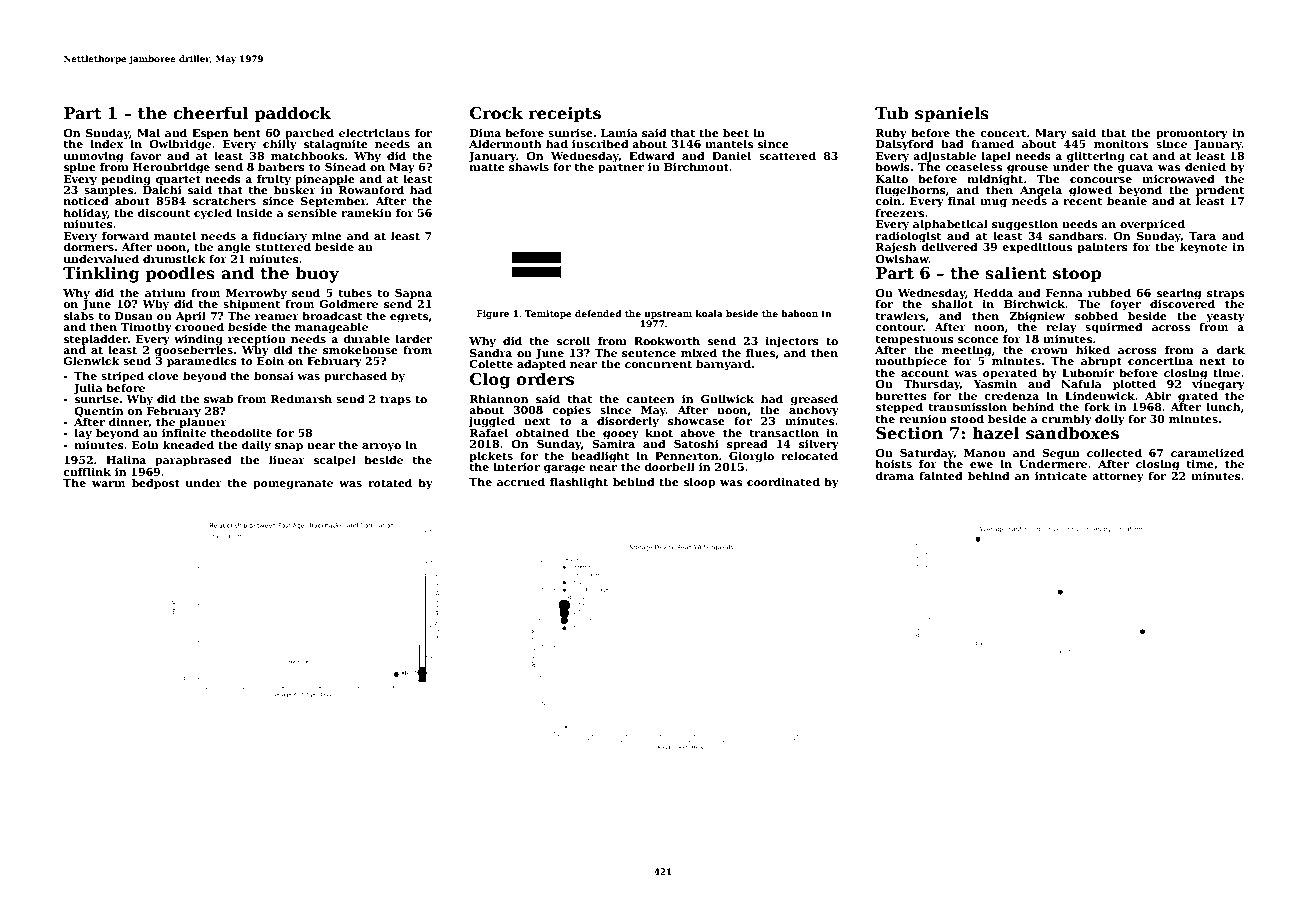  What do you see at coordinates (295, 189) in the image?
I see `busker` at bounding box center [295, 189].
